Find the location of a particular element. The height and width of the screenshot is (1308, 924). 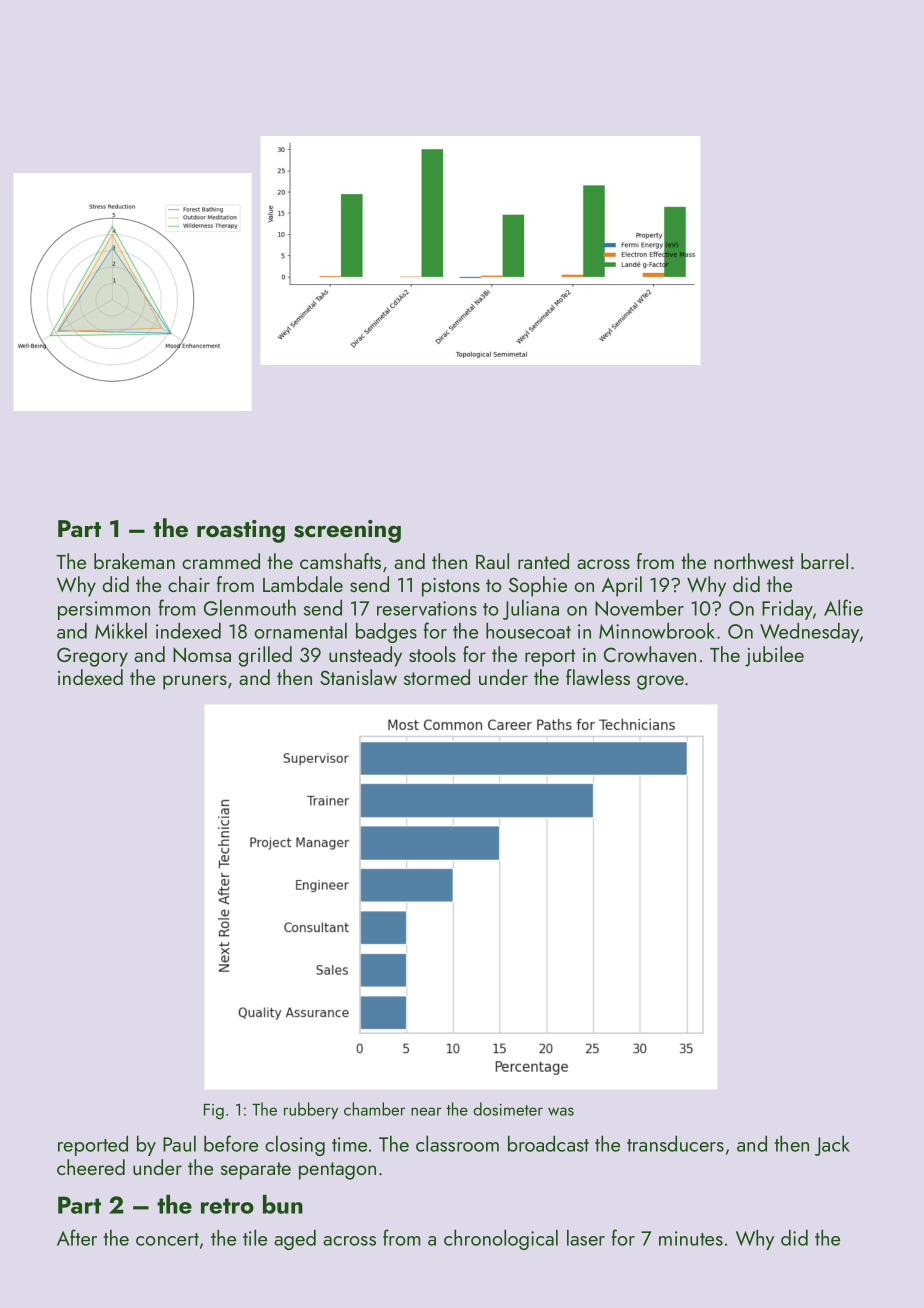

stormed is located at coordinates (437, 677).
